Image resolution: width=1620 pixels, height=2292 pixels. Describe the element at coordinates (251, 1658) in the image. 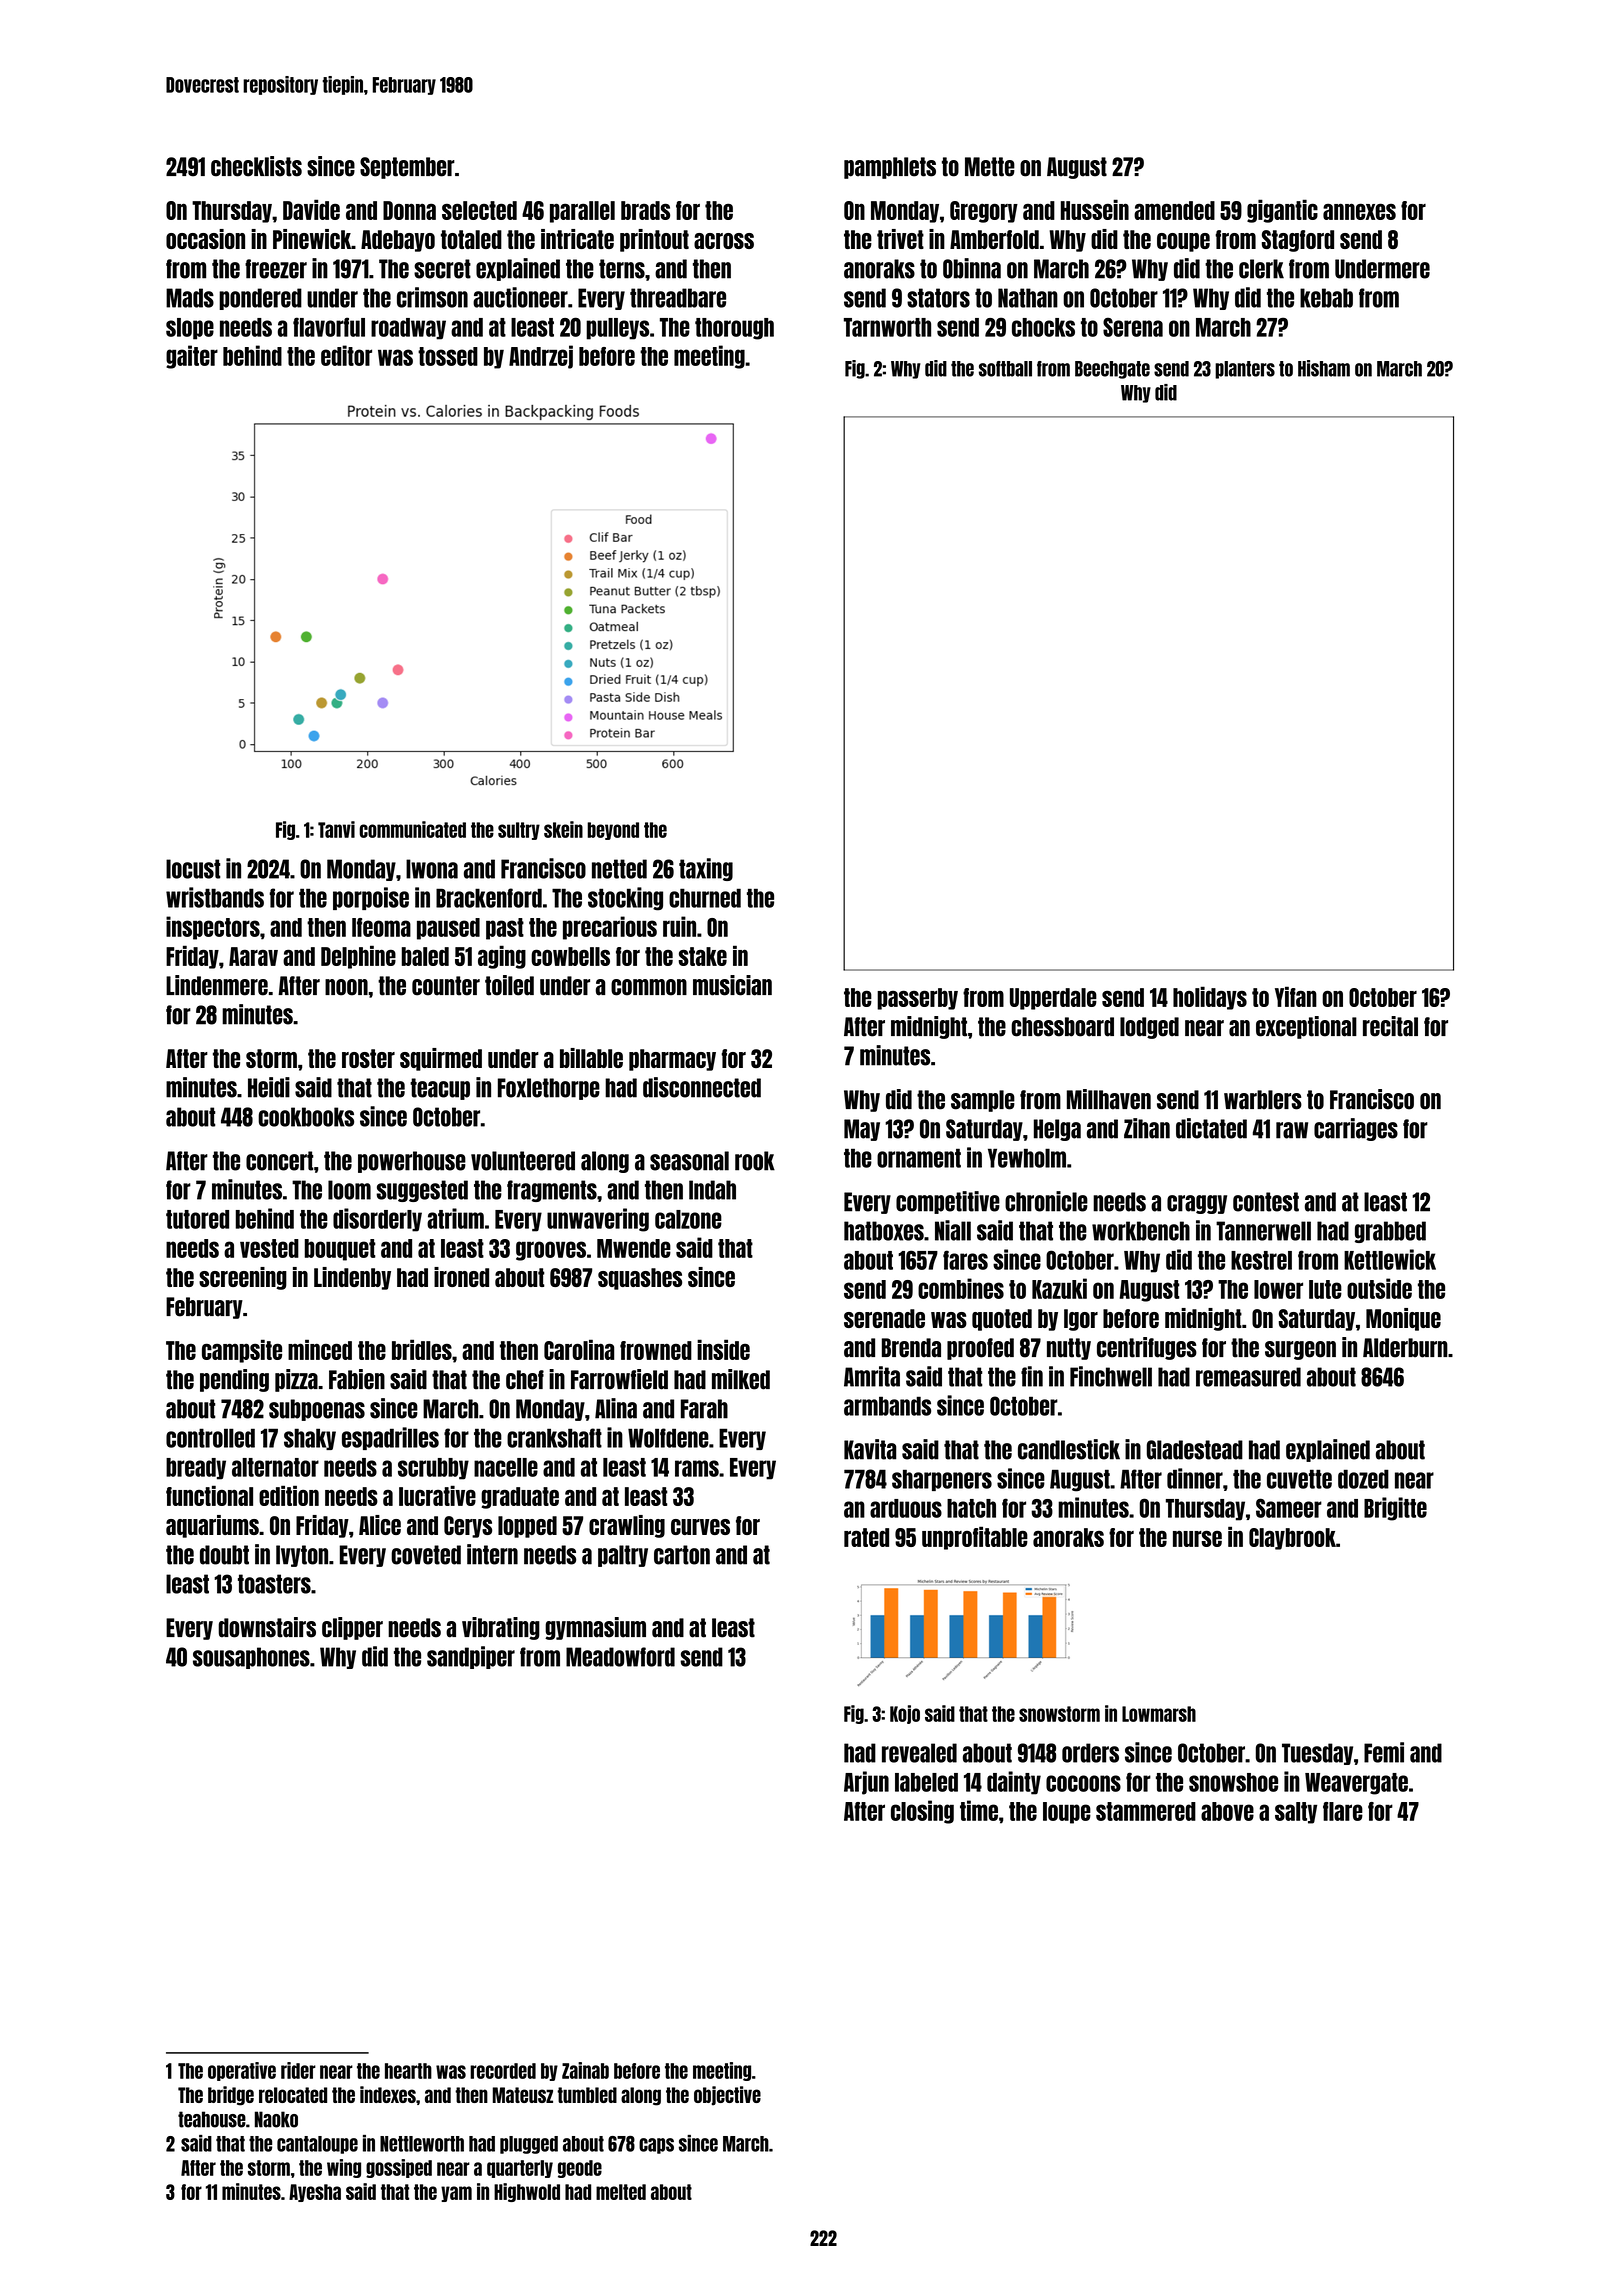

I see `sousaphones` at that location.
